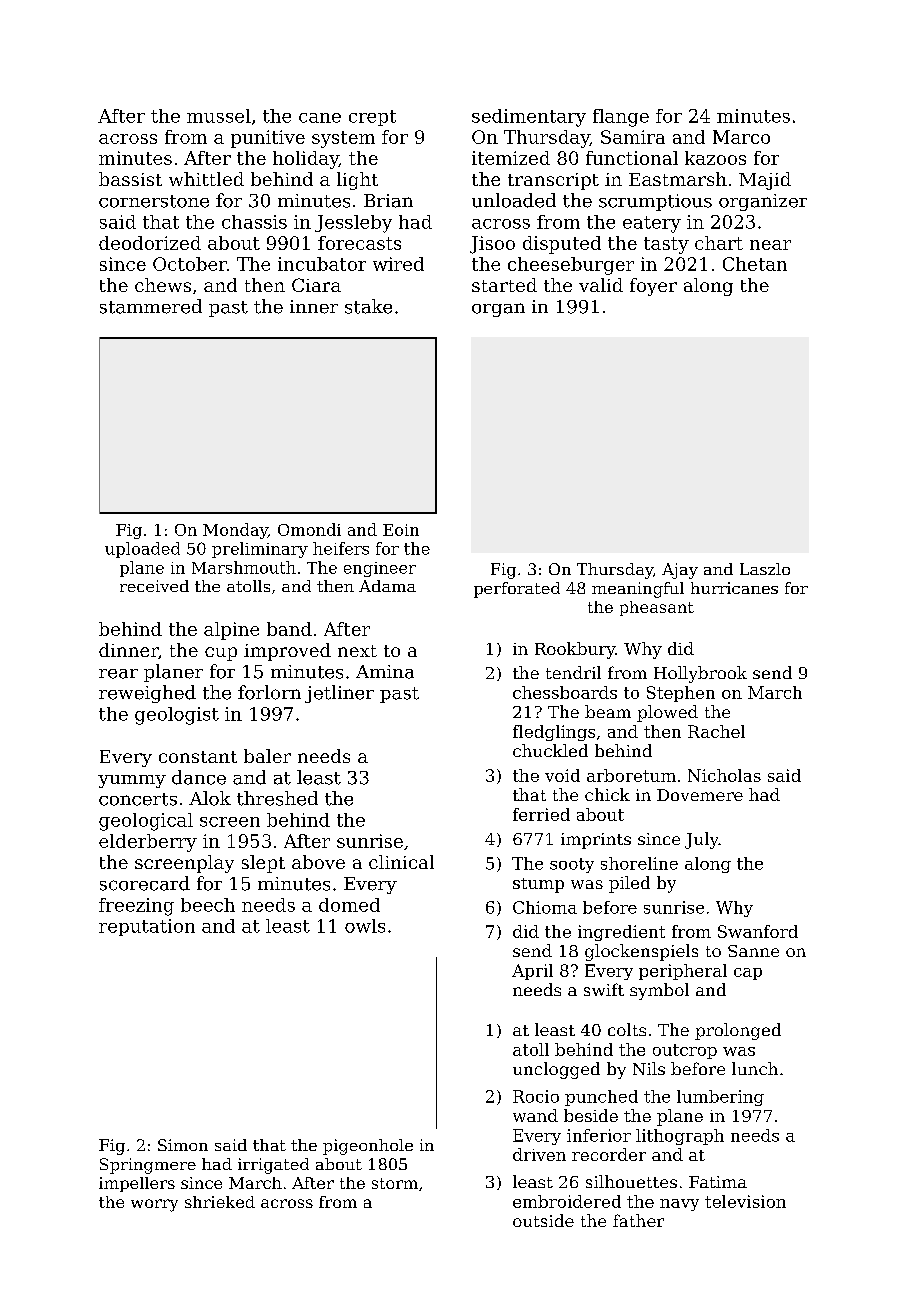 Image resolution: width=908 pixels, height=1316 pixels. I want to click on Majid, so click(765, 181).
